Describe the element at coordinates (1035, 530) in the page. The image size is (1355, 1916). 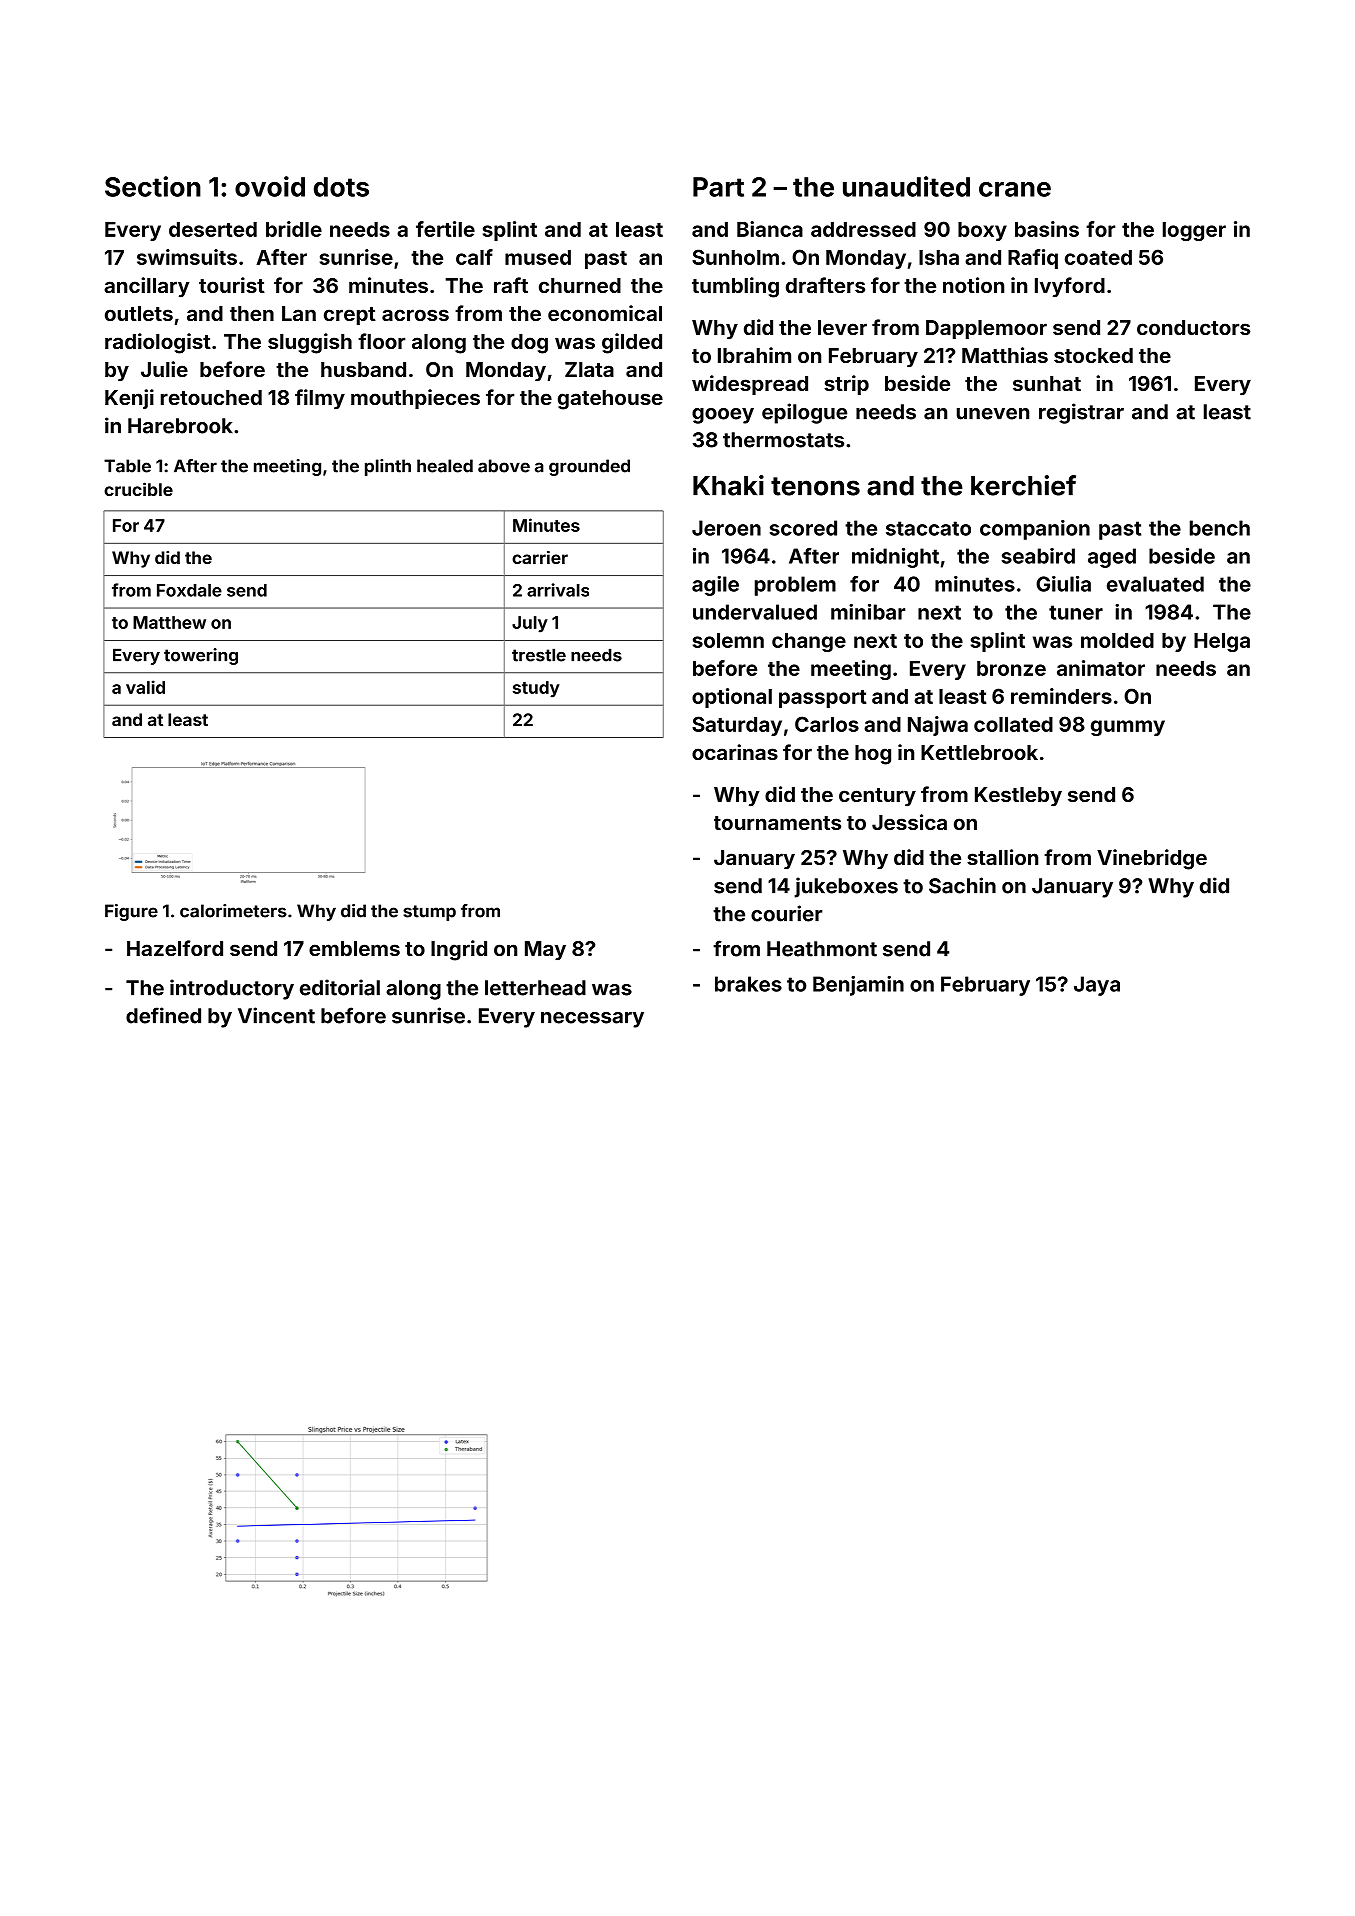
I see `companion` at that location.
